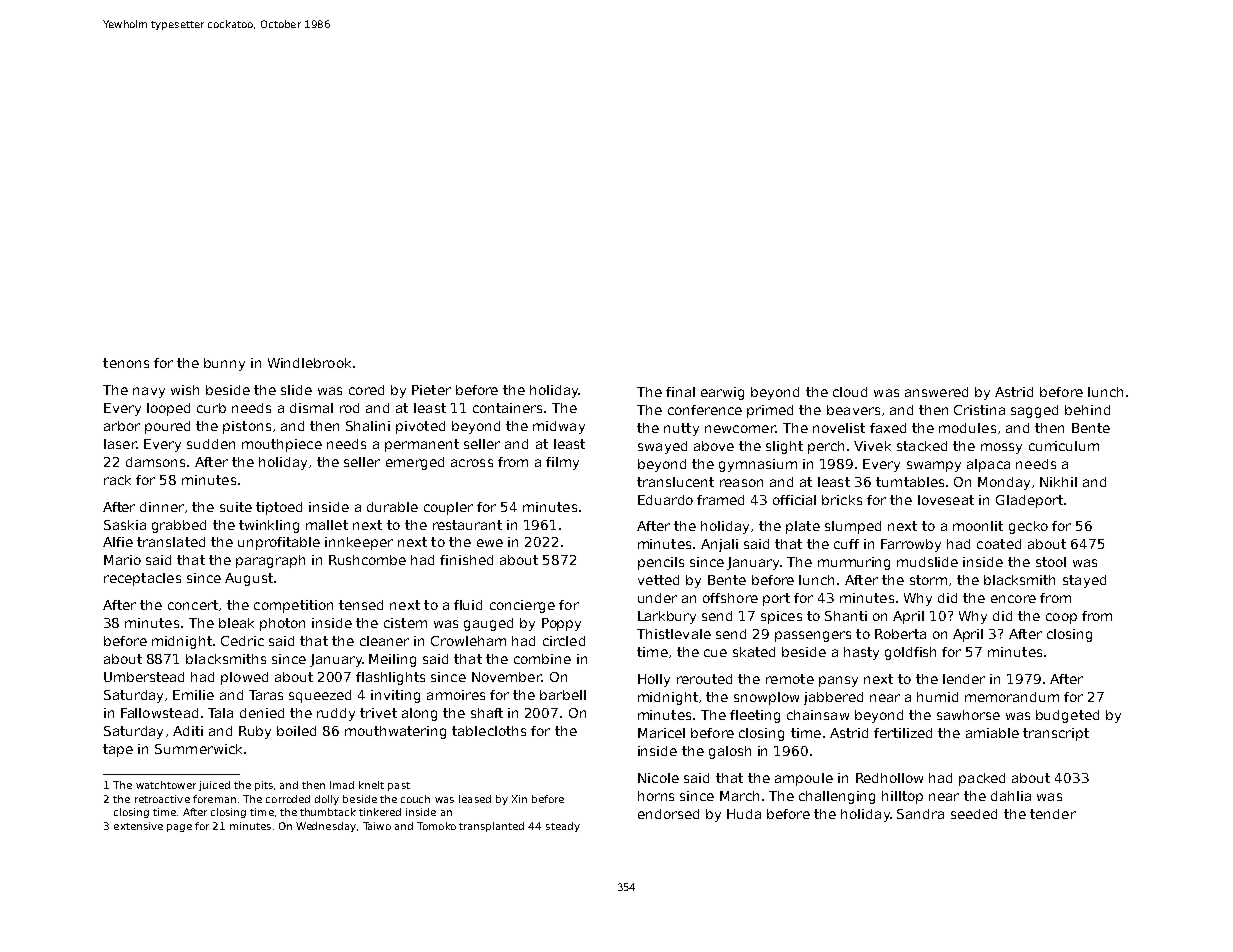  Describe the element at coordinates (392, 507) in the document. I see `durable` at that location.
